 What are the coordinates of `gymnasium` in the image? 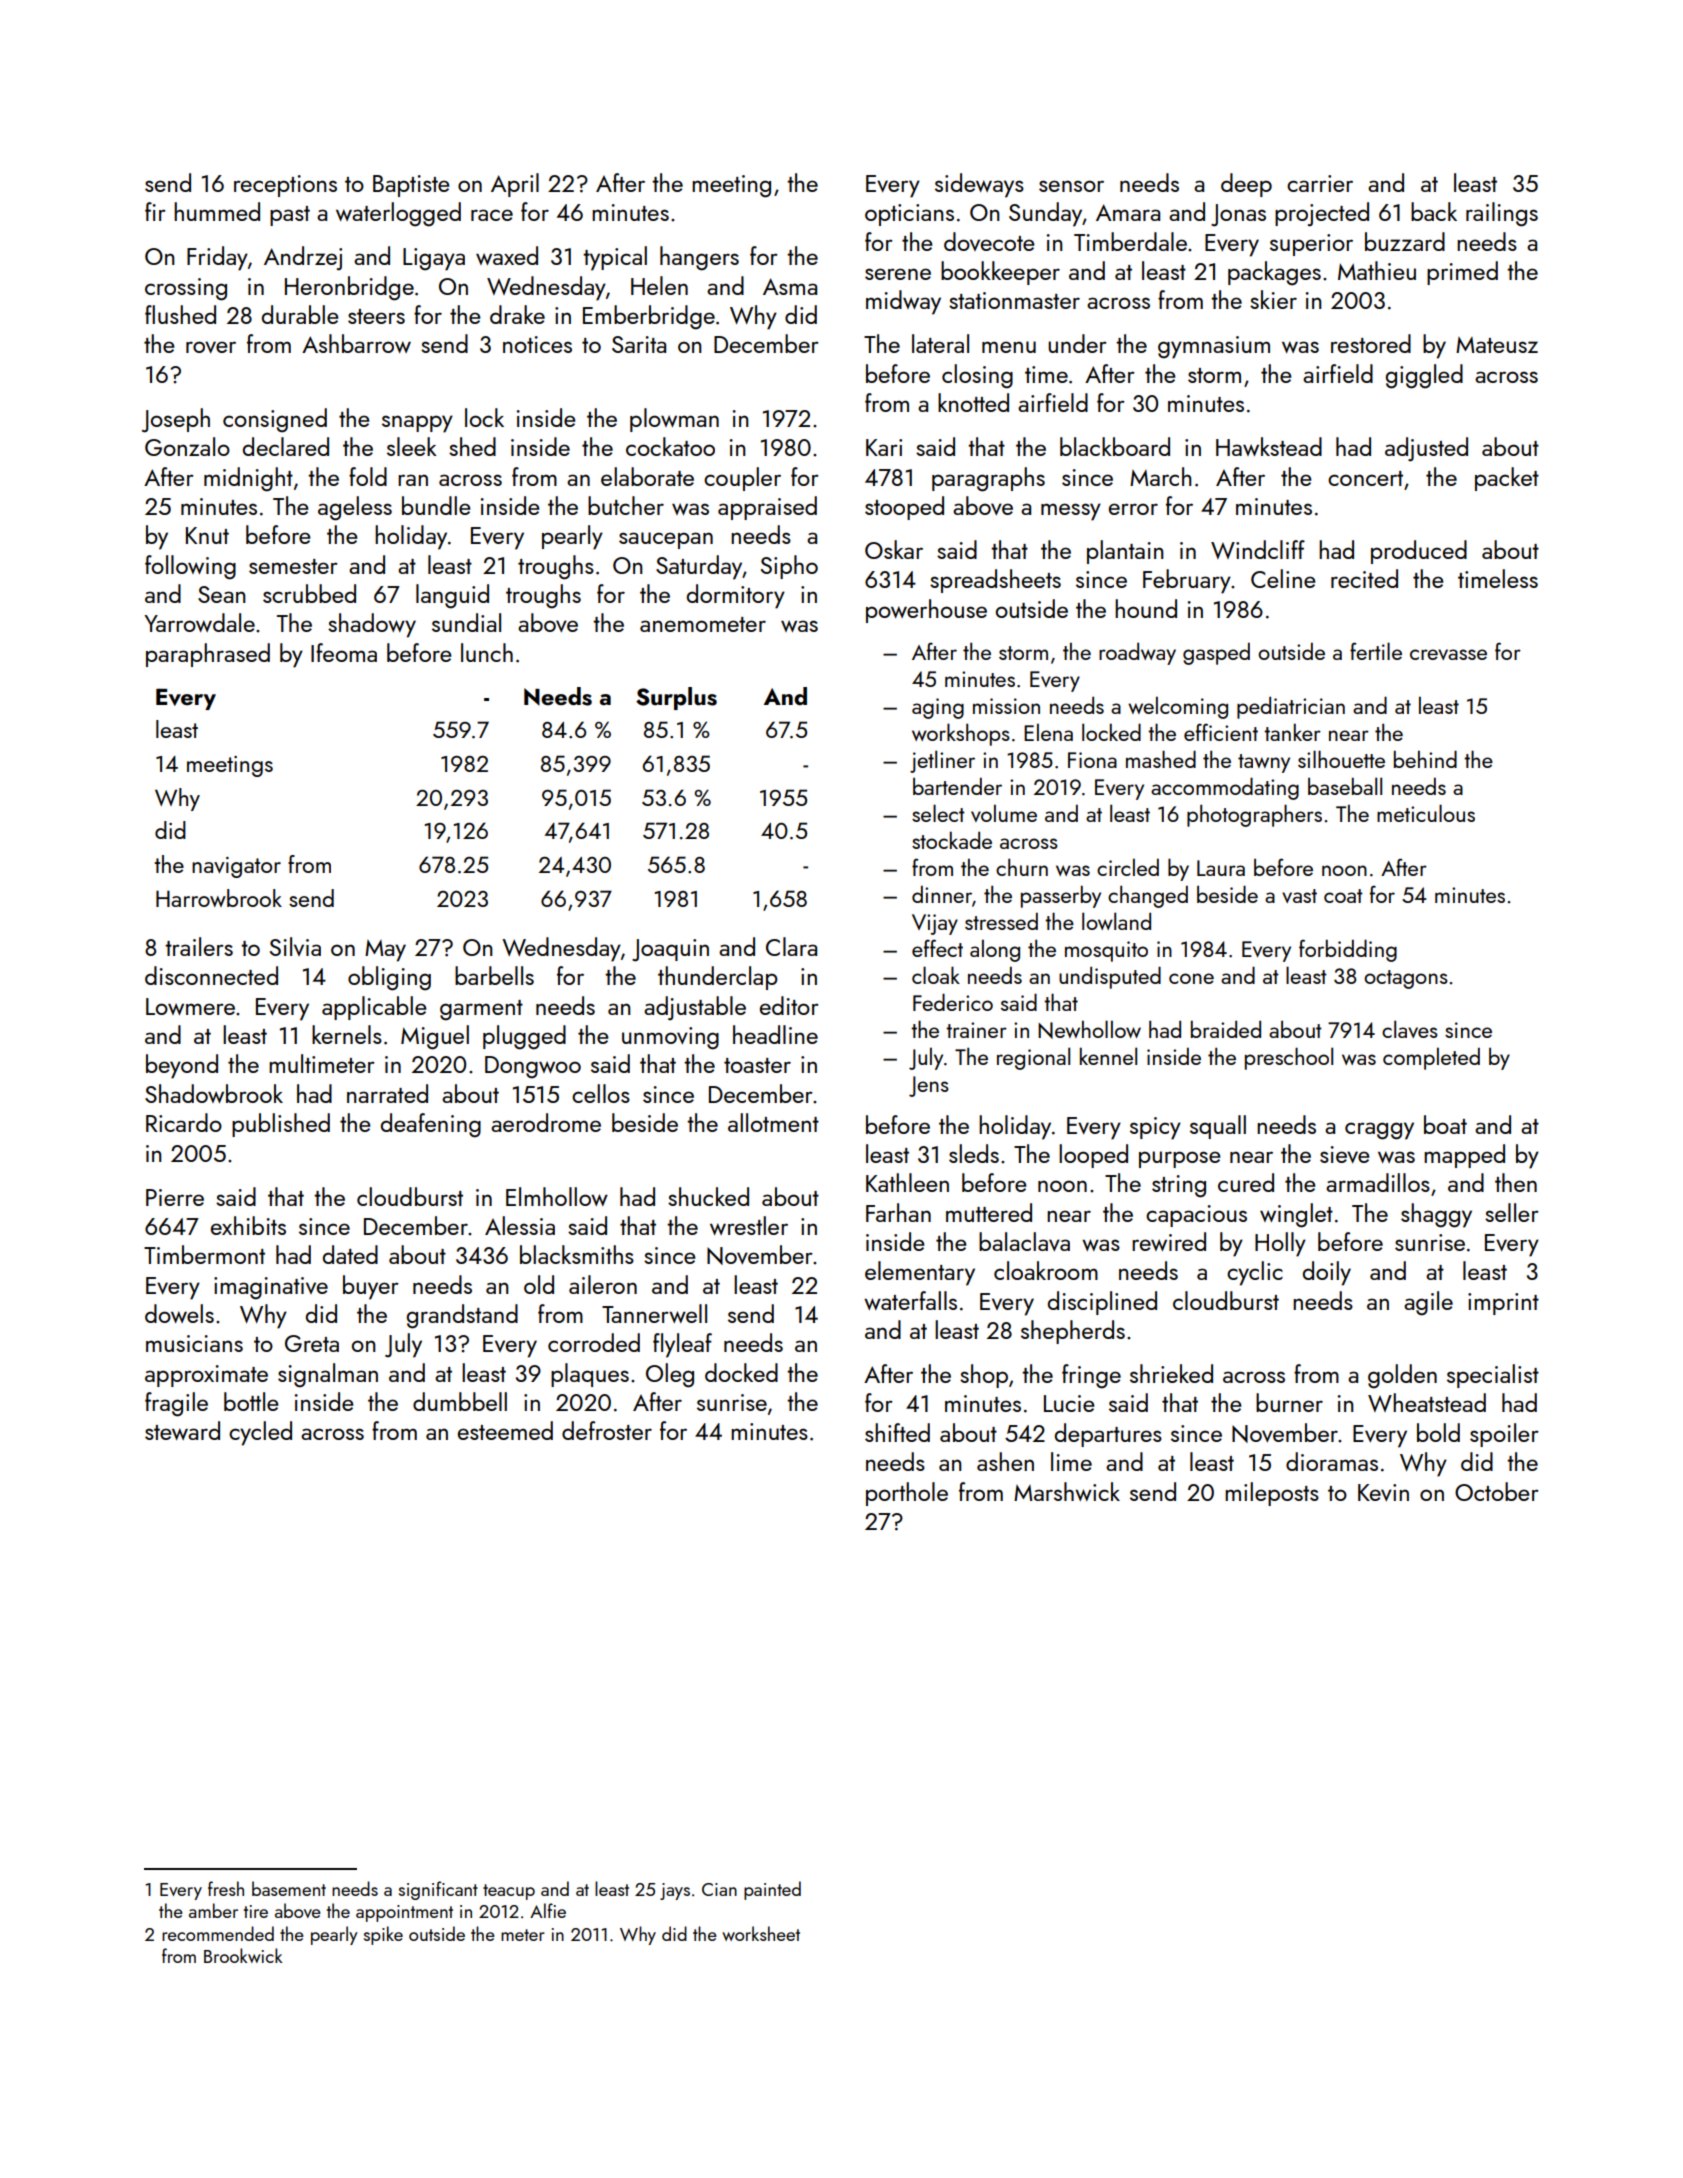 It's located at (1214, 347).
